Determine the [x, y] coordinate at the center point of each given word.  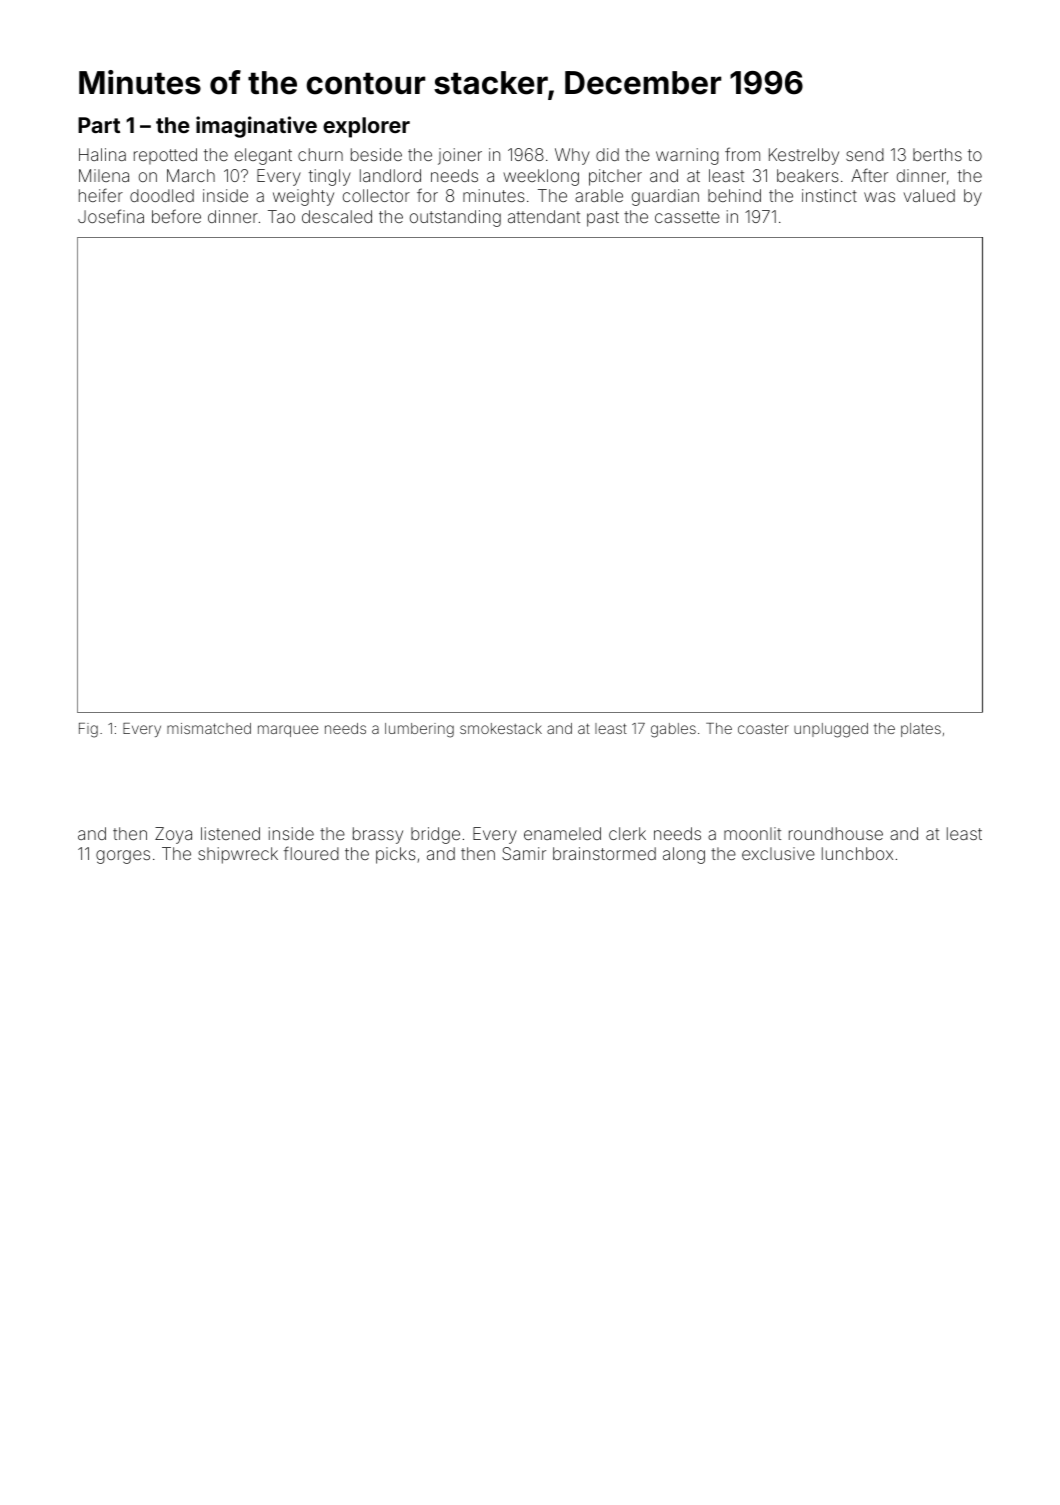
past [603, 219]
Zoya [173, 835]
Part [99, 125]
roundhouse [836, 833]
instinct [829, 195]
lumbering [419, 730]
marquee [288, 731]
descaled [337, 216]
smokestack [501, 728]
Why [572, 156]
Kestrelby [804, 156]
